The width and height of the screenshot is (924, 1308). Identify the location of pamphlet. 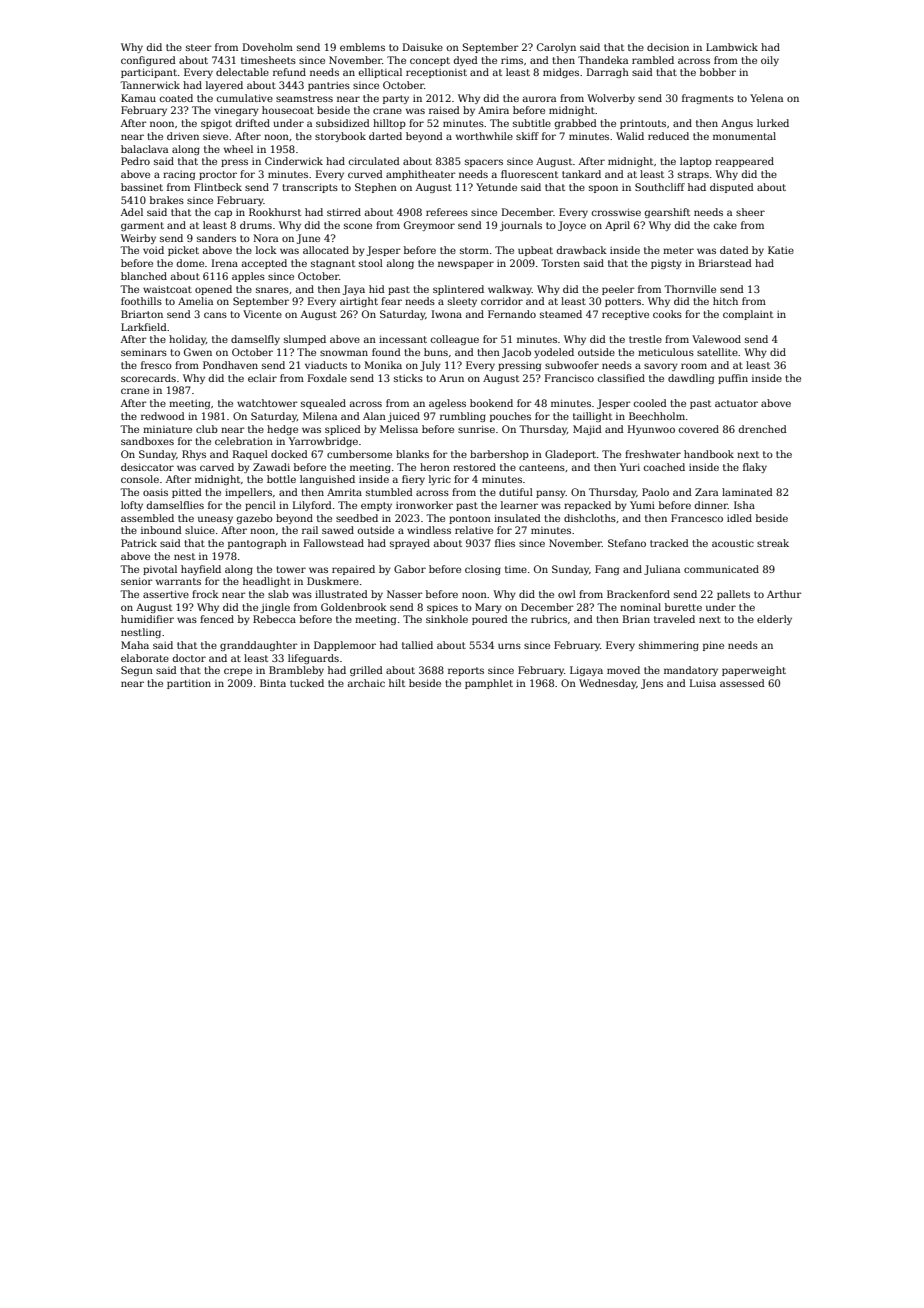
(489, 684).
